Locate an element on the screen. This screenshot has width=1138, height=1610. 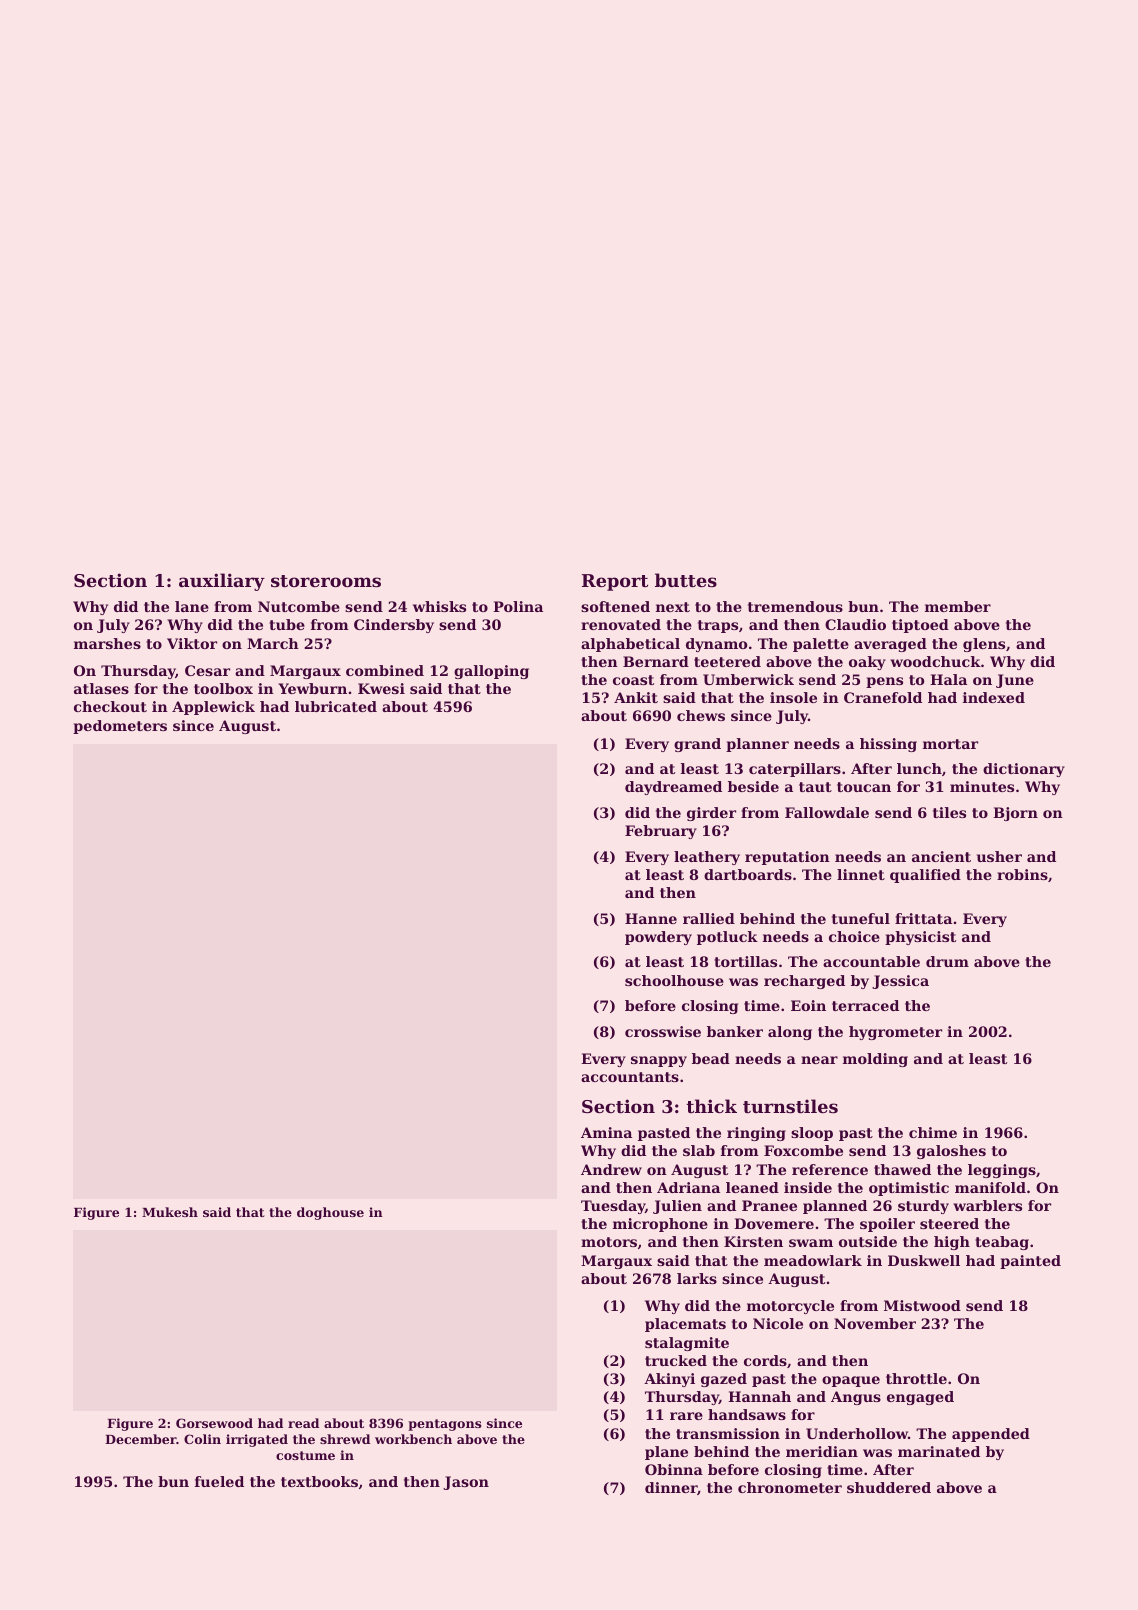
caterpillars is located at coordinates (795, 770).
